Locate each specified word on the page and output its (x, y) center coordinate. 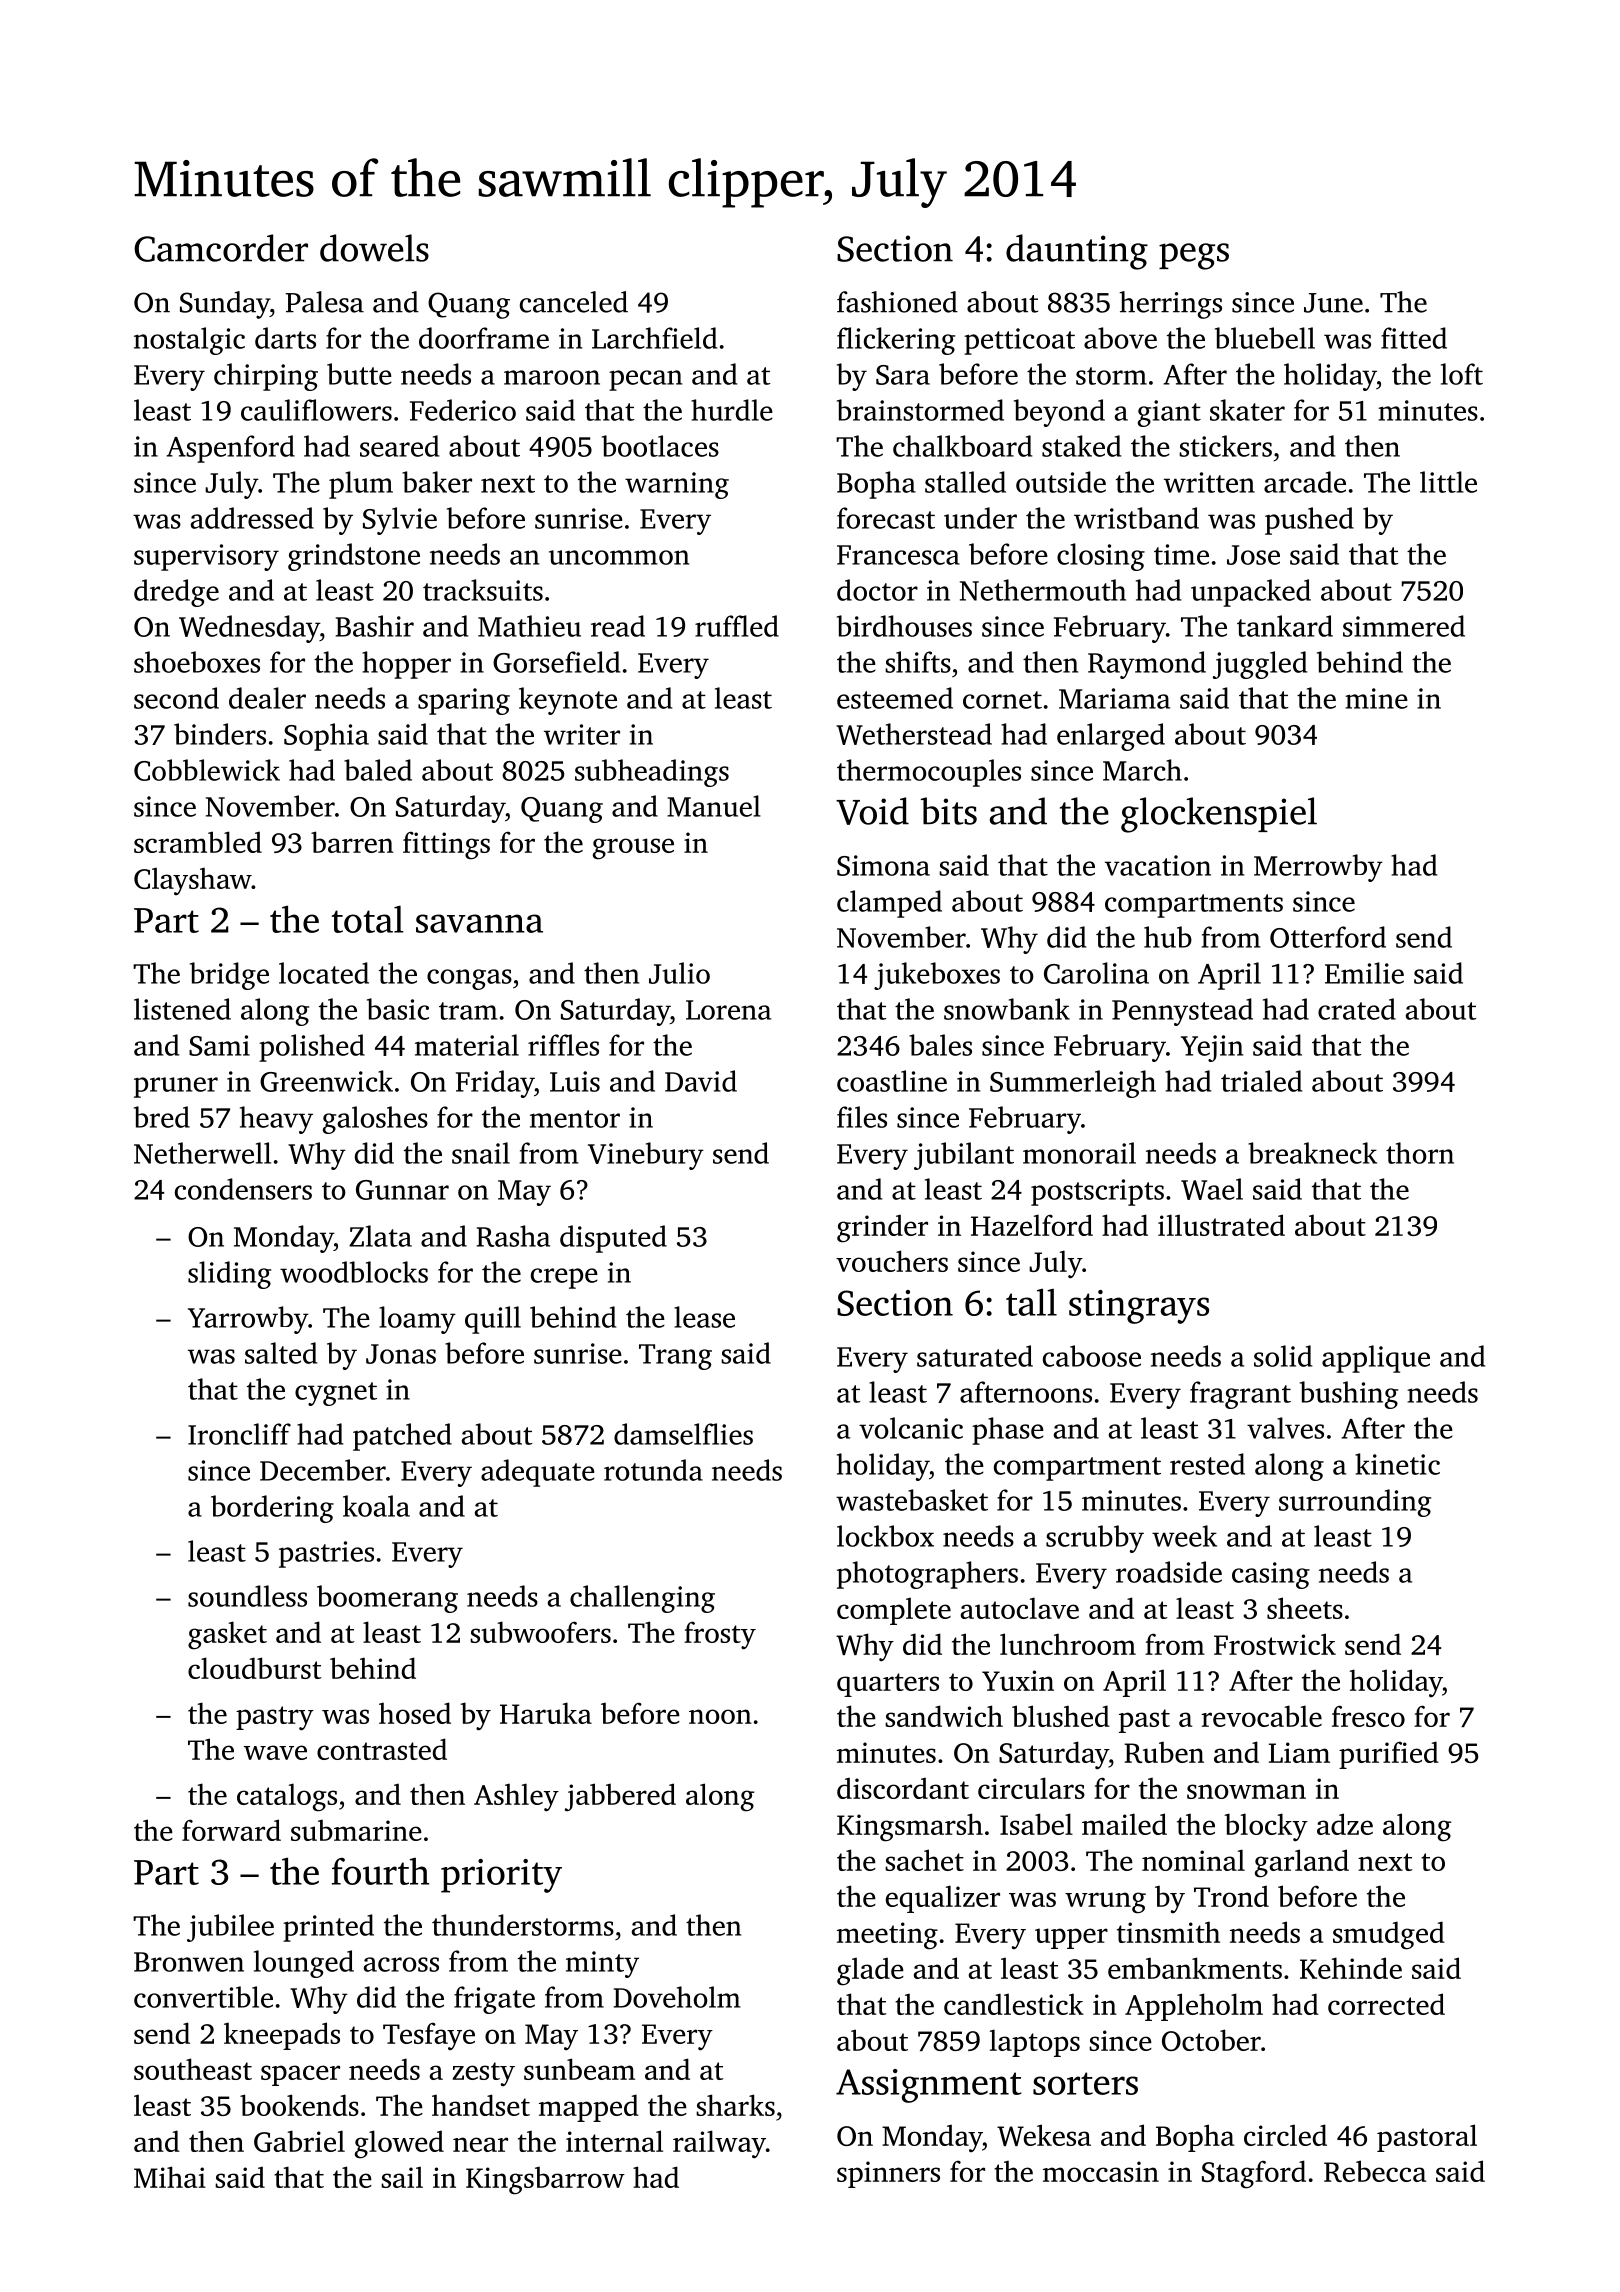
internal (614, 2141)
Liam (1299, 1752)
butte (359, 374)
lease (704, 1317)
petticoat (1019, 341)
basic (398, 1009)
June (1333, 303)
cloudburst (254, 1668)
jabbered (620, 1797)
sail (402, 2177)
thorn (1420, 1153)
